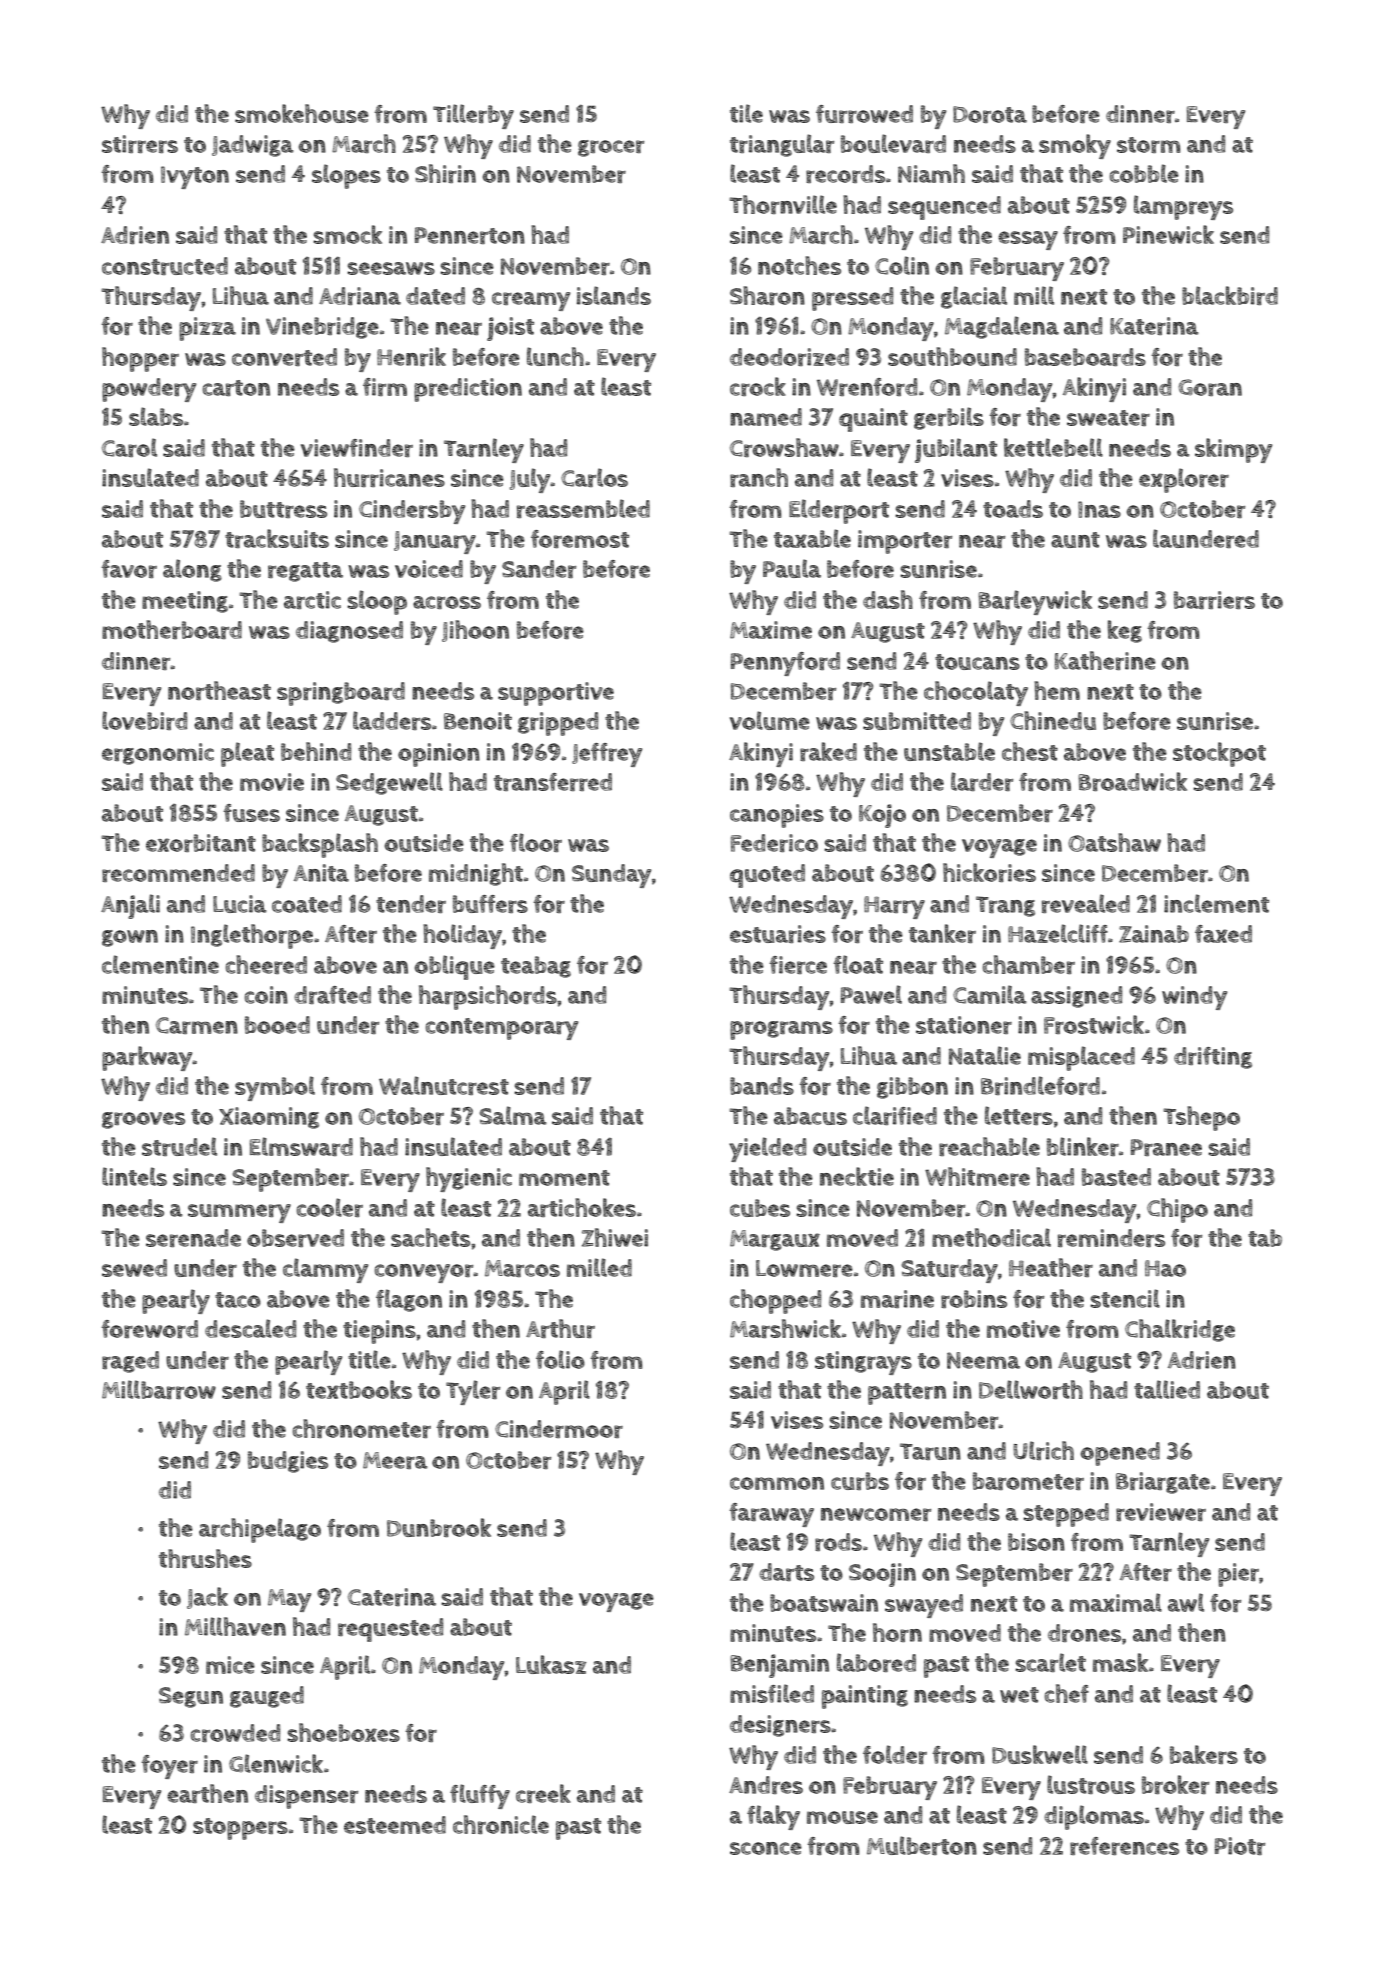  What do you see at coordinates (1210, 387) in the page?
I see `Goran` at bounding box center [1210, 387].
